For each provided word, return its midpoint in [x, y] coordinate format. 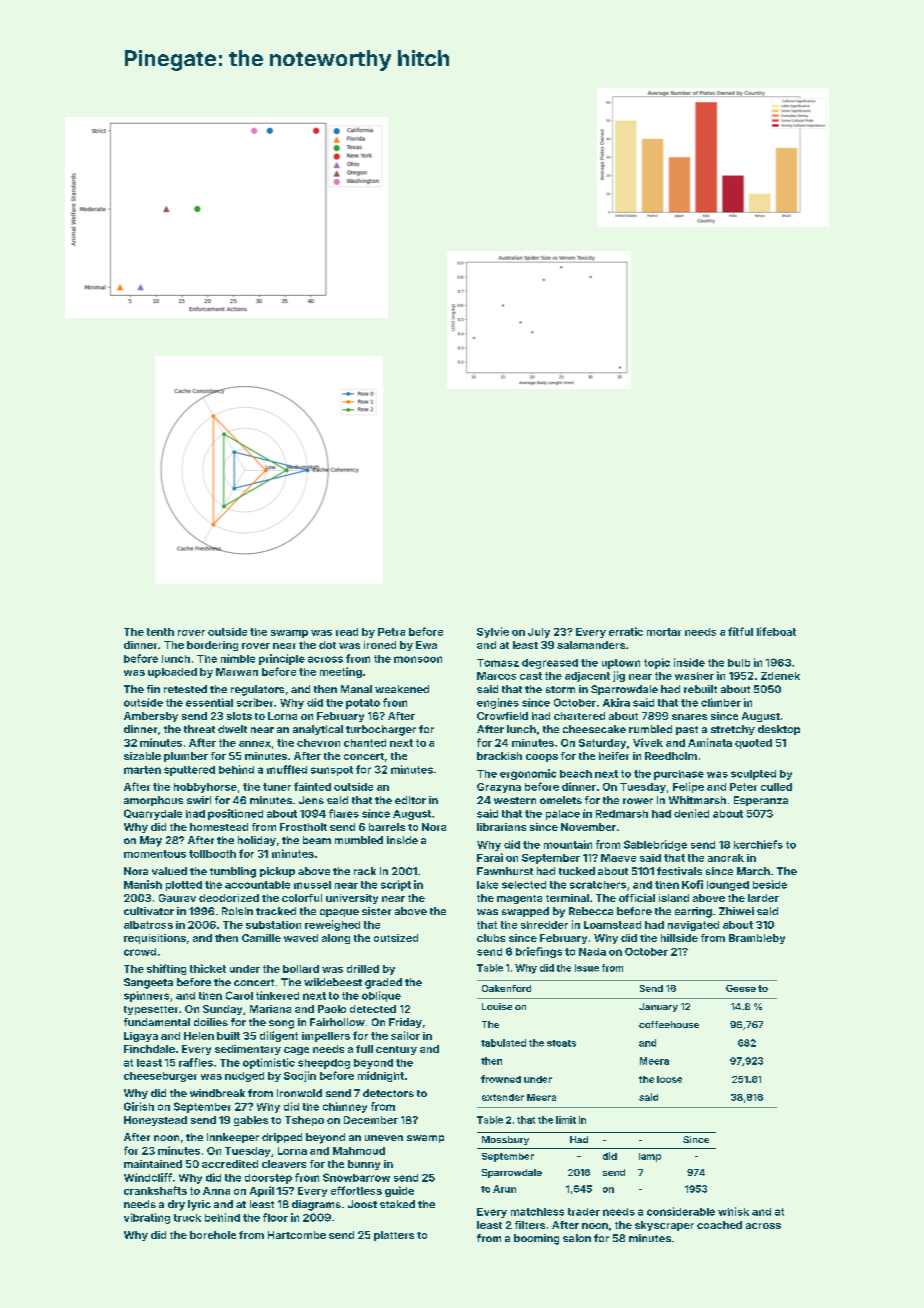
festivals [679, 871]
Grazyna [499, 788]
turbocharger [381, 730]
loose [669, 1079]
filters [530, 1225]
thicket [208, 968]
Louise [497, 1006]
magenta [519, 899]
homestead [219, 827]
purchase [679, 775]
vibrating [147, 1218]
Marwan [237, 672]
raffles [196, 1062]
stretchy [733, 730]
